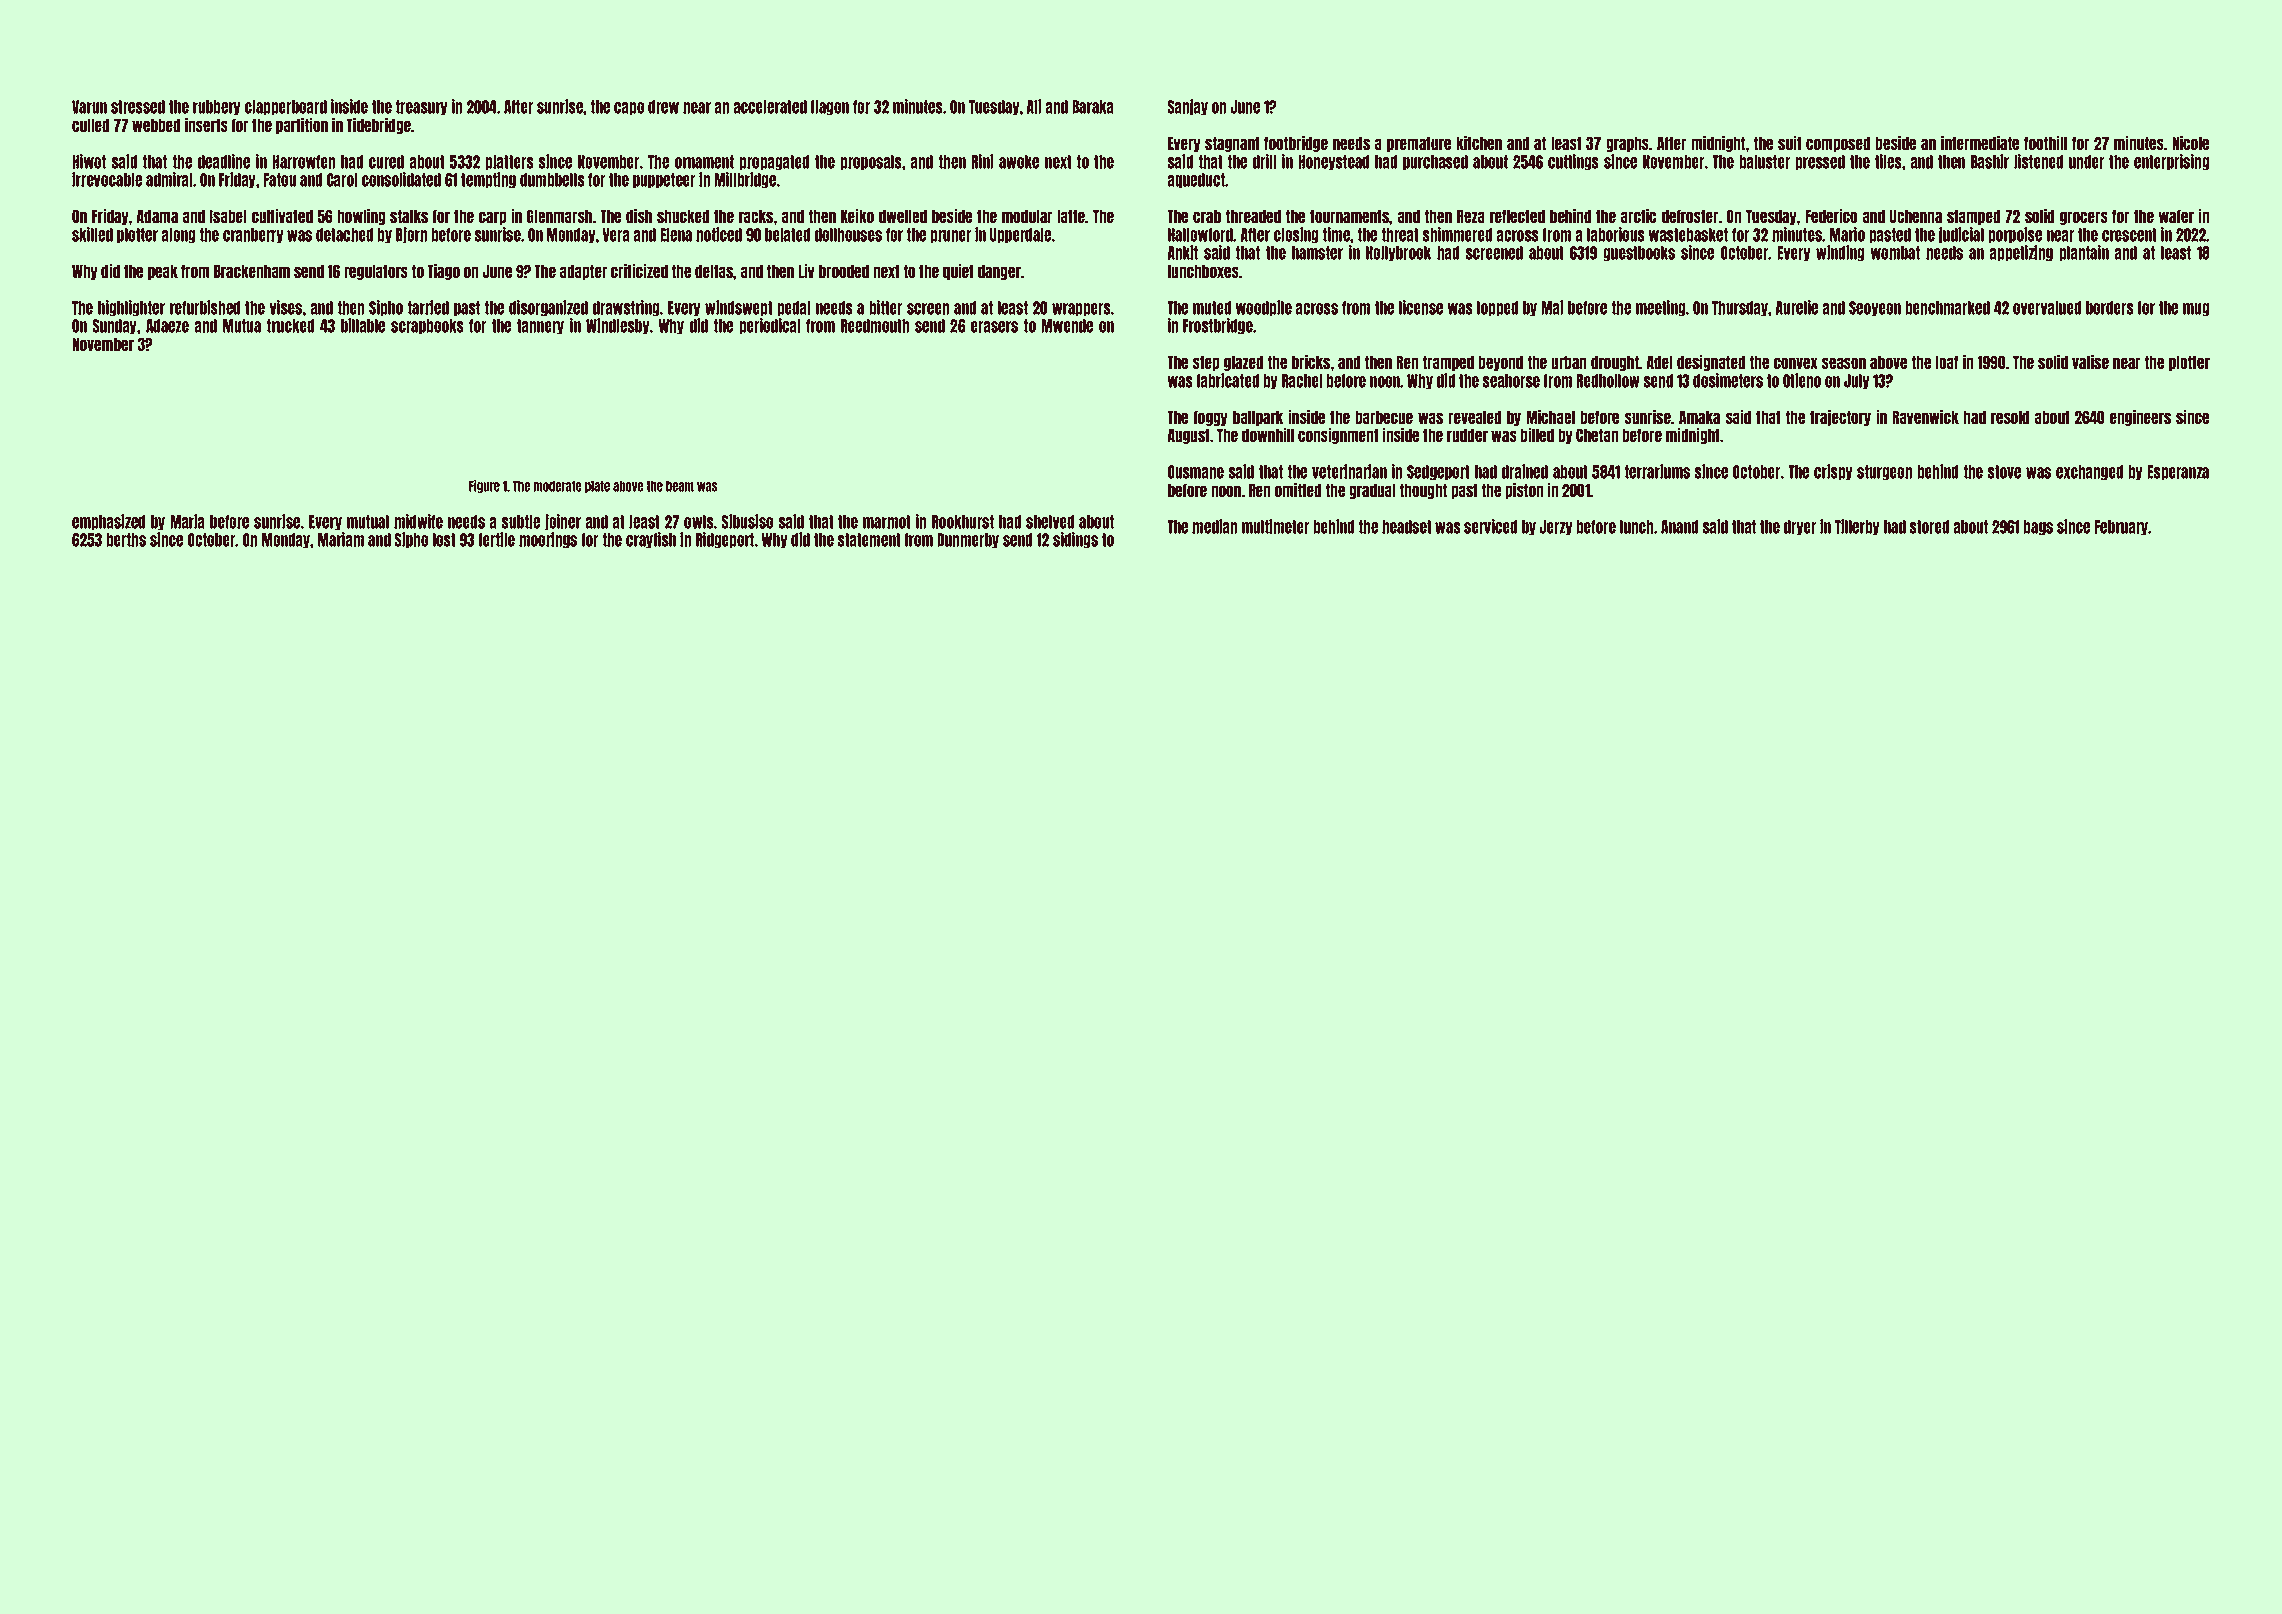 The width and height of the screenshot is (2282, 1614). I want to click on berths, so click(126, 540).
